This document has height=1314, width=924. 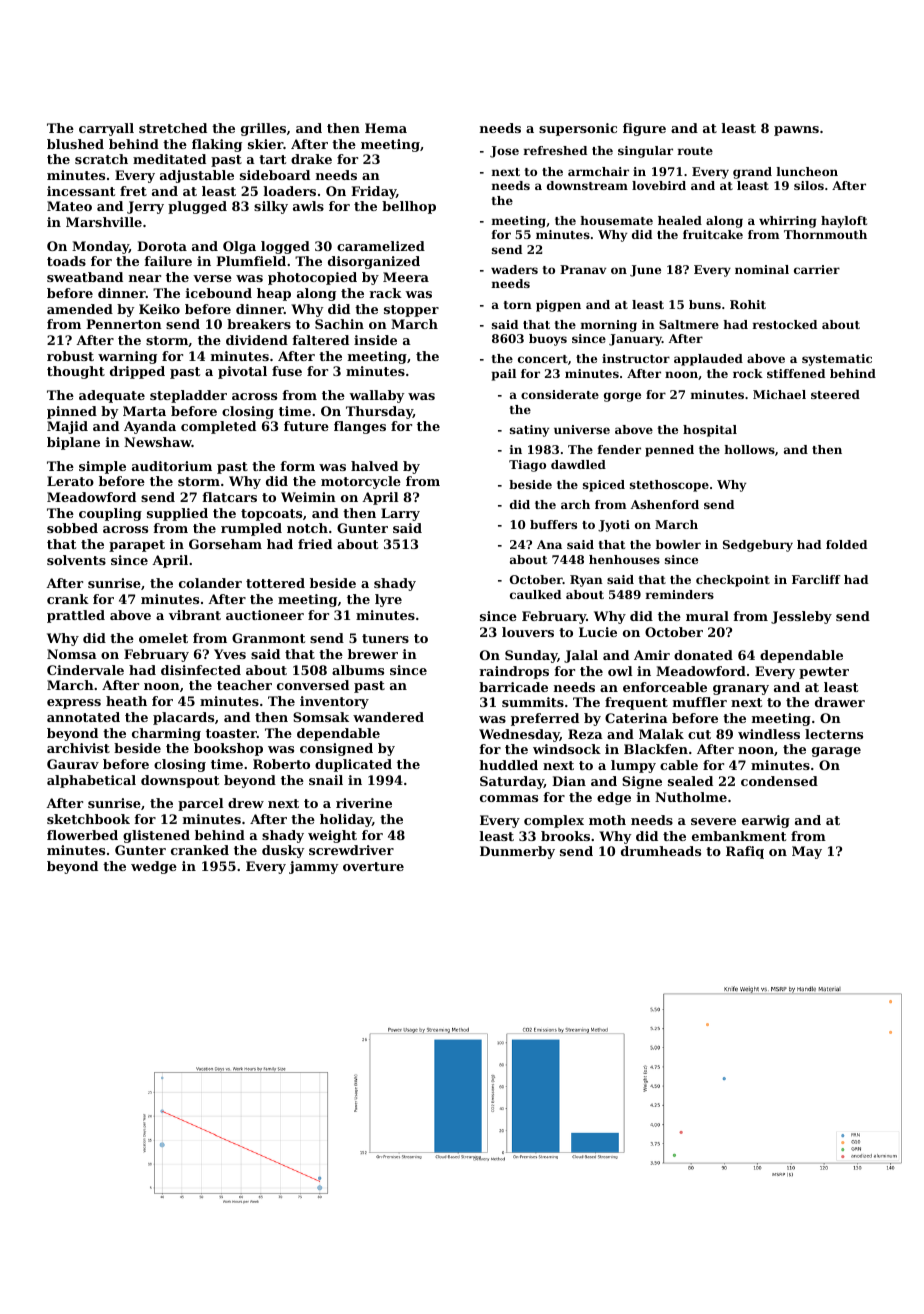 What do you see at coordinates (796, 131) in the document?
I see `pawns` at bounding box center [796, 131].
